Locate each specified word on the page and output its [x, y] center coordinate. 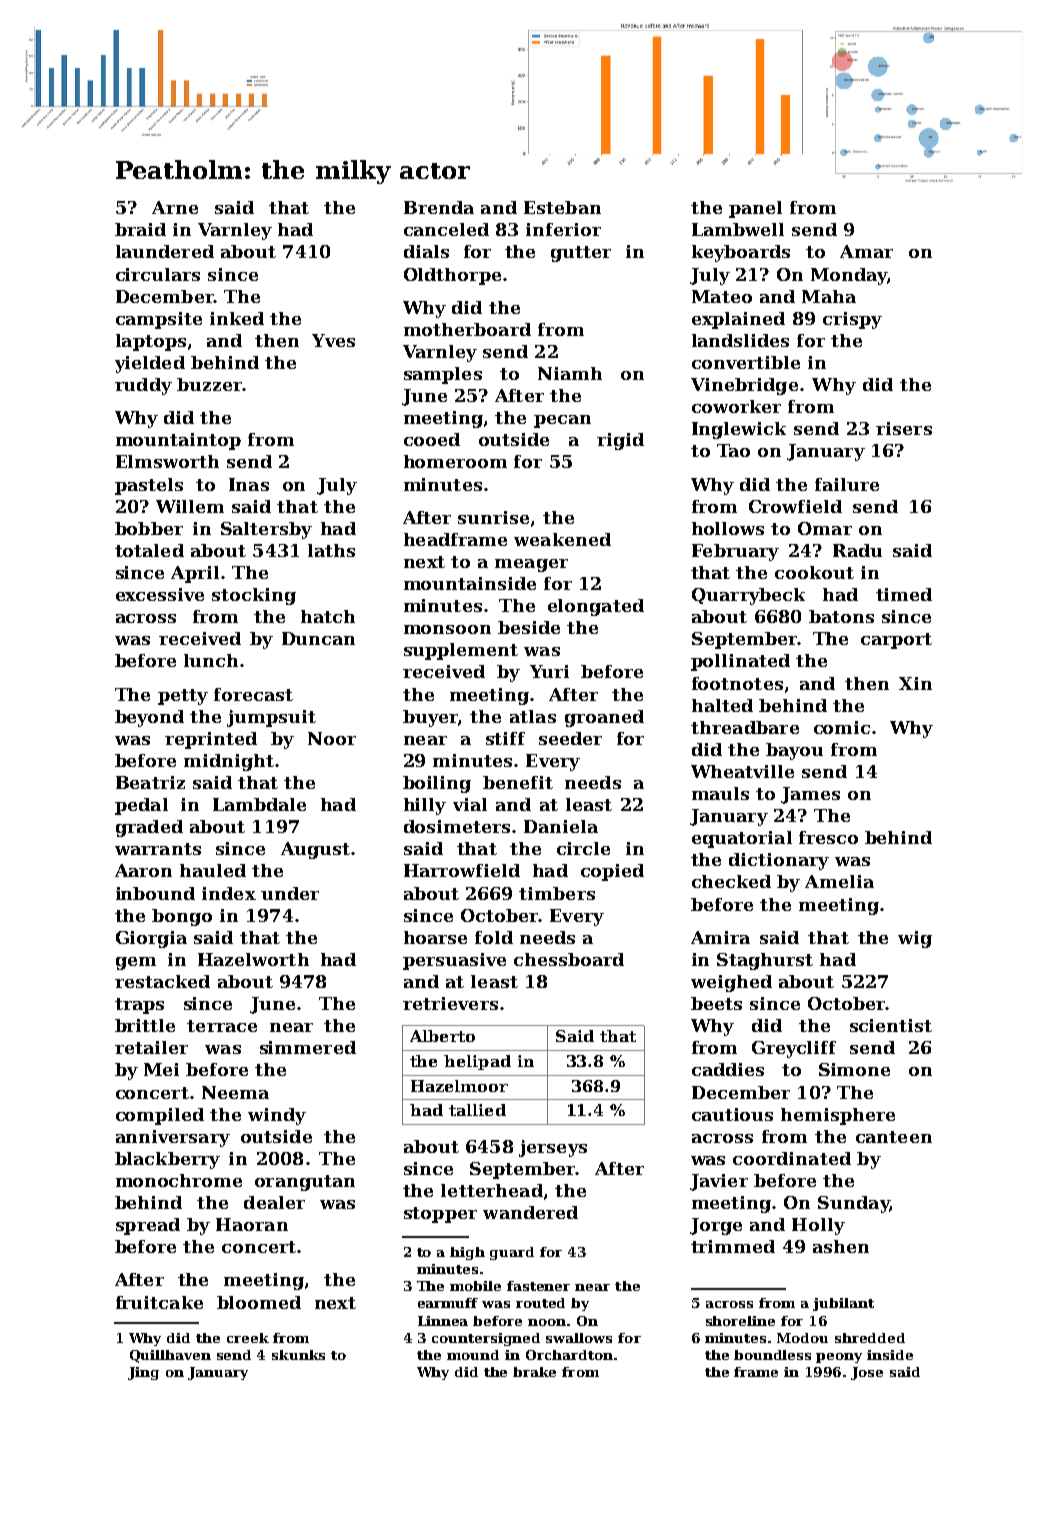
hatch [328, 616]
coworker [736, 406]
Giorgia [151, 939]
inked [237, 318]
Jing [143, 1373]
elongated [596, 607]
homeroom [455, 461]
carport [896, 641]
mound [473, 1355]
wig [915, 939]
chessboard [569, 959]
